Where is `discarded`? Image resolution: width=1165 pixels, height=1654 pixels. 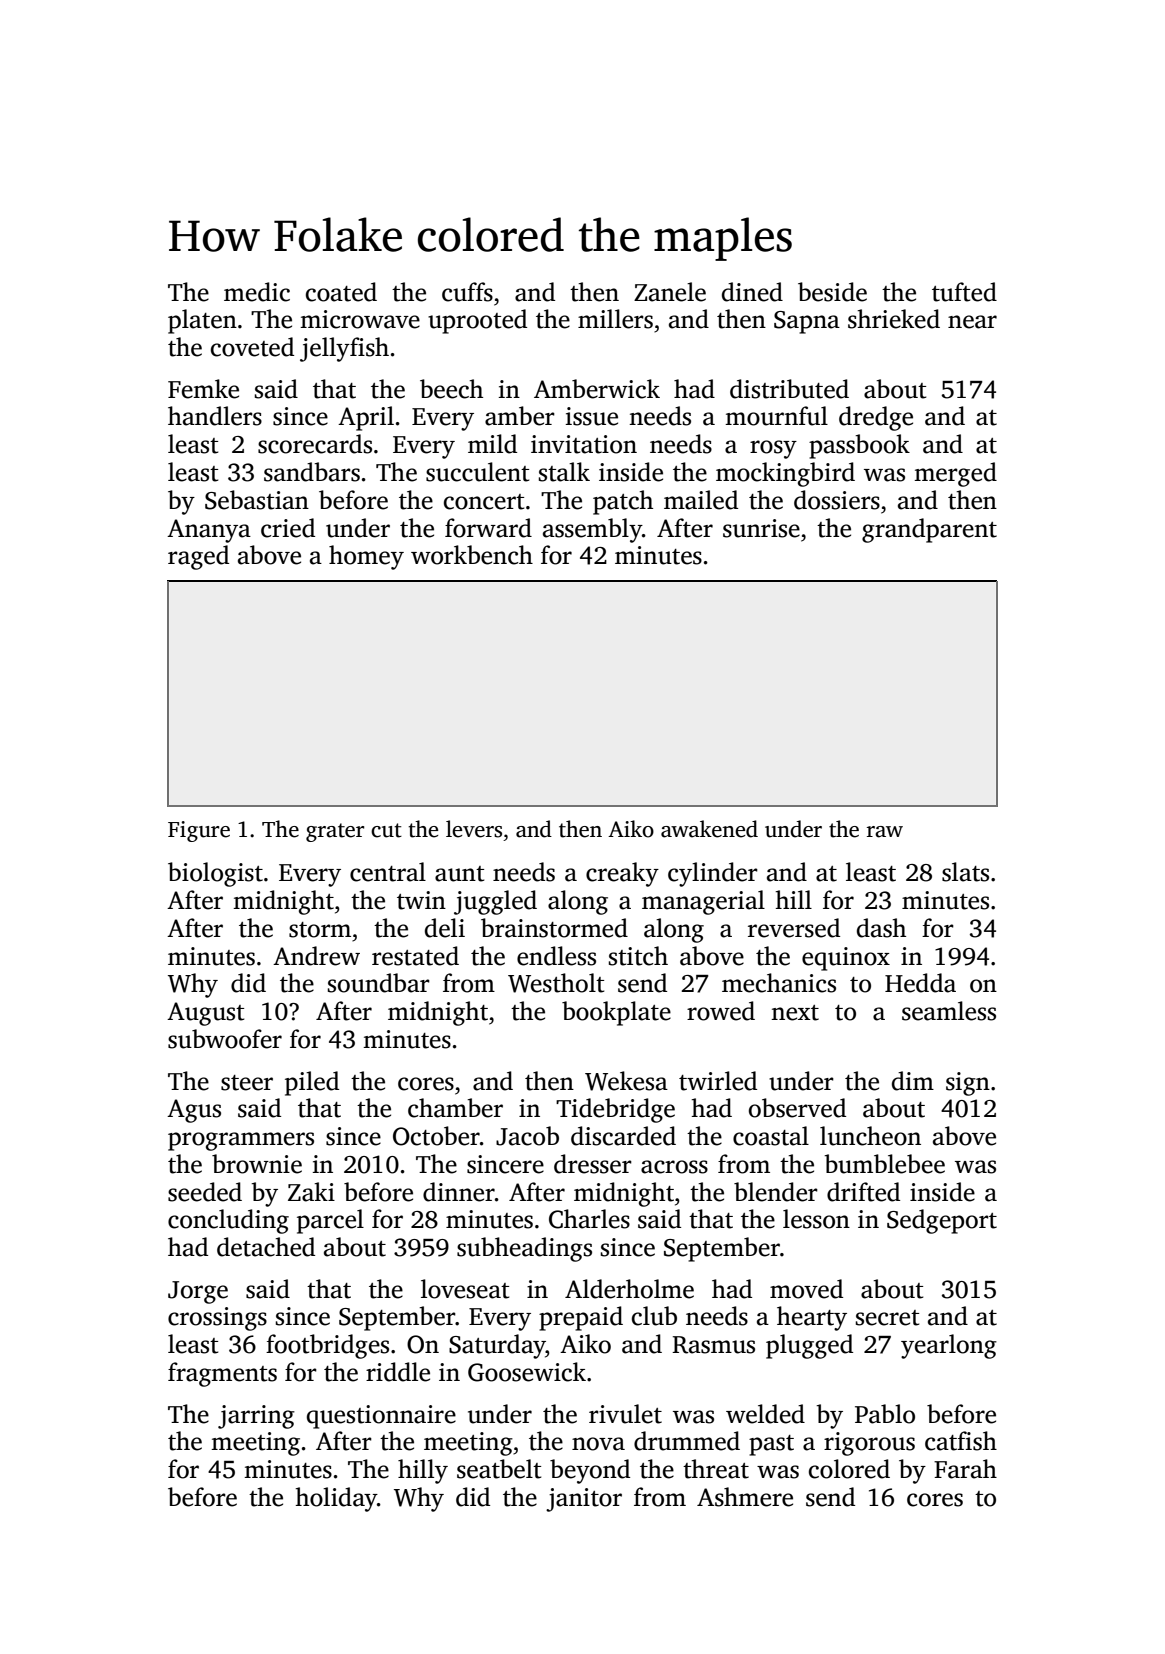
discarded is located at coordinates (623, 1136).
